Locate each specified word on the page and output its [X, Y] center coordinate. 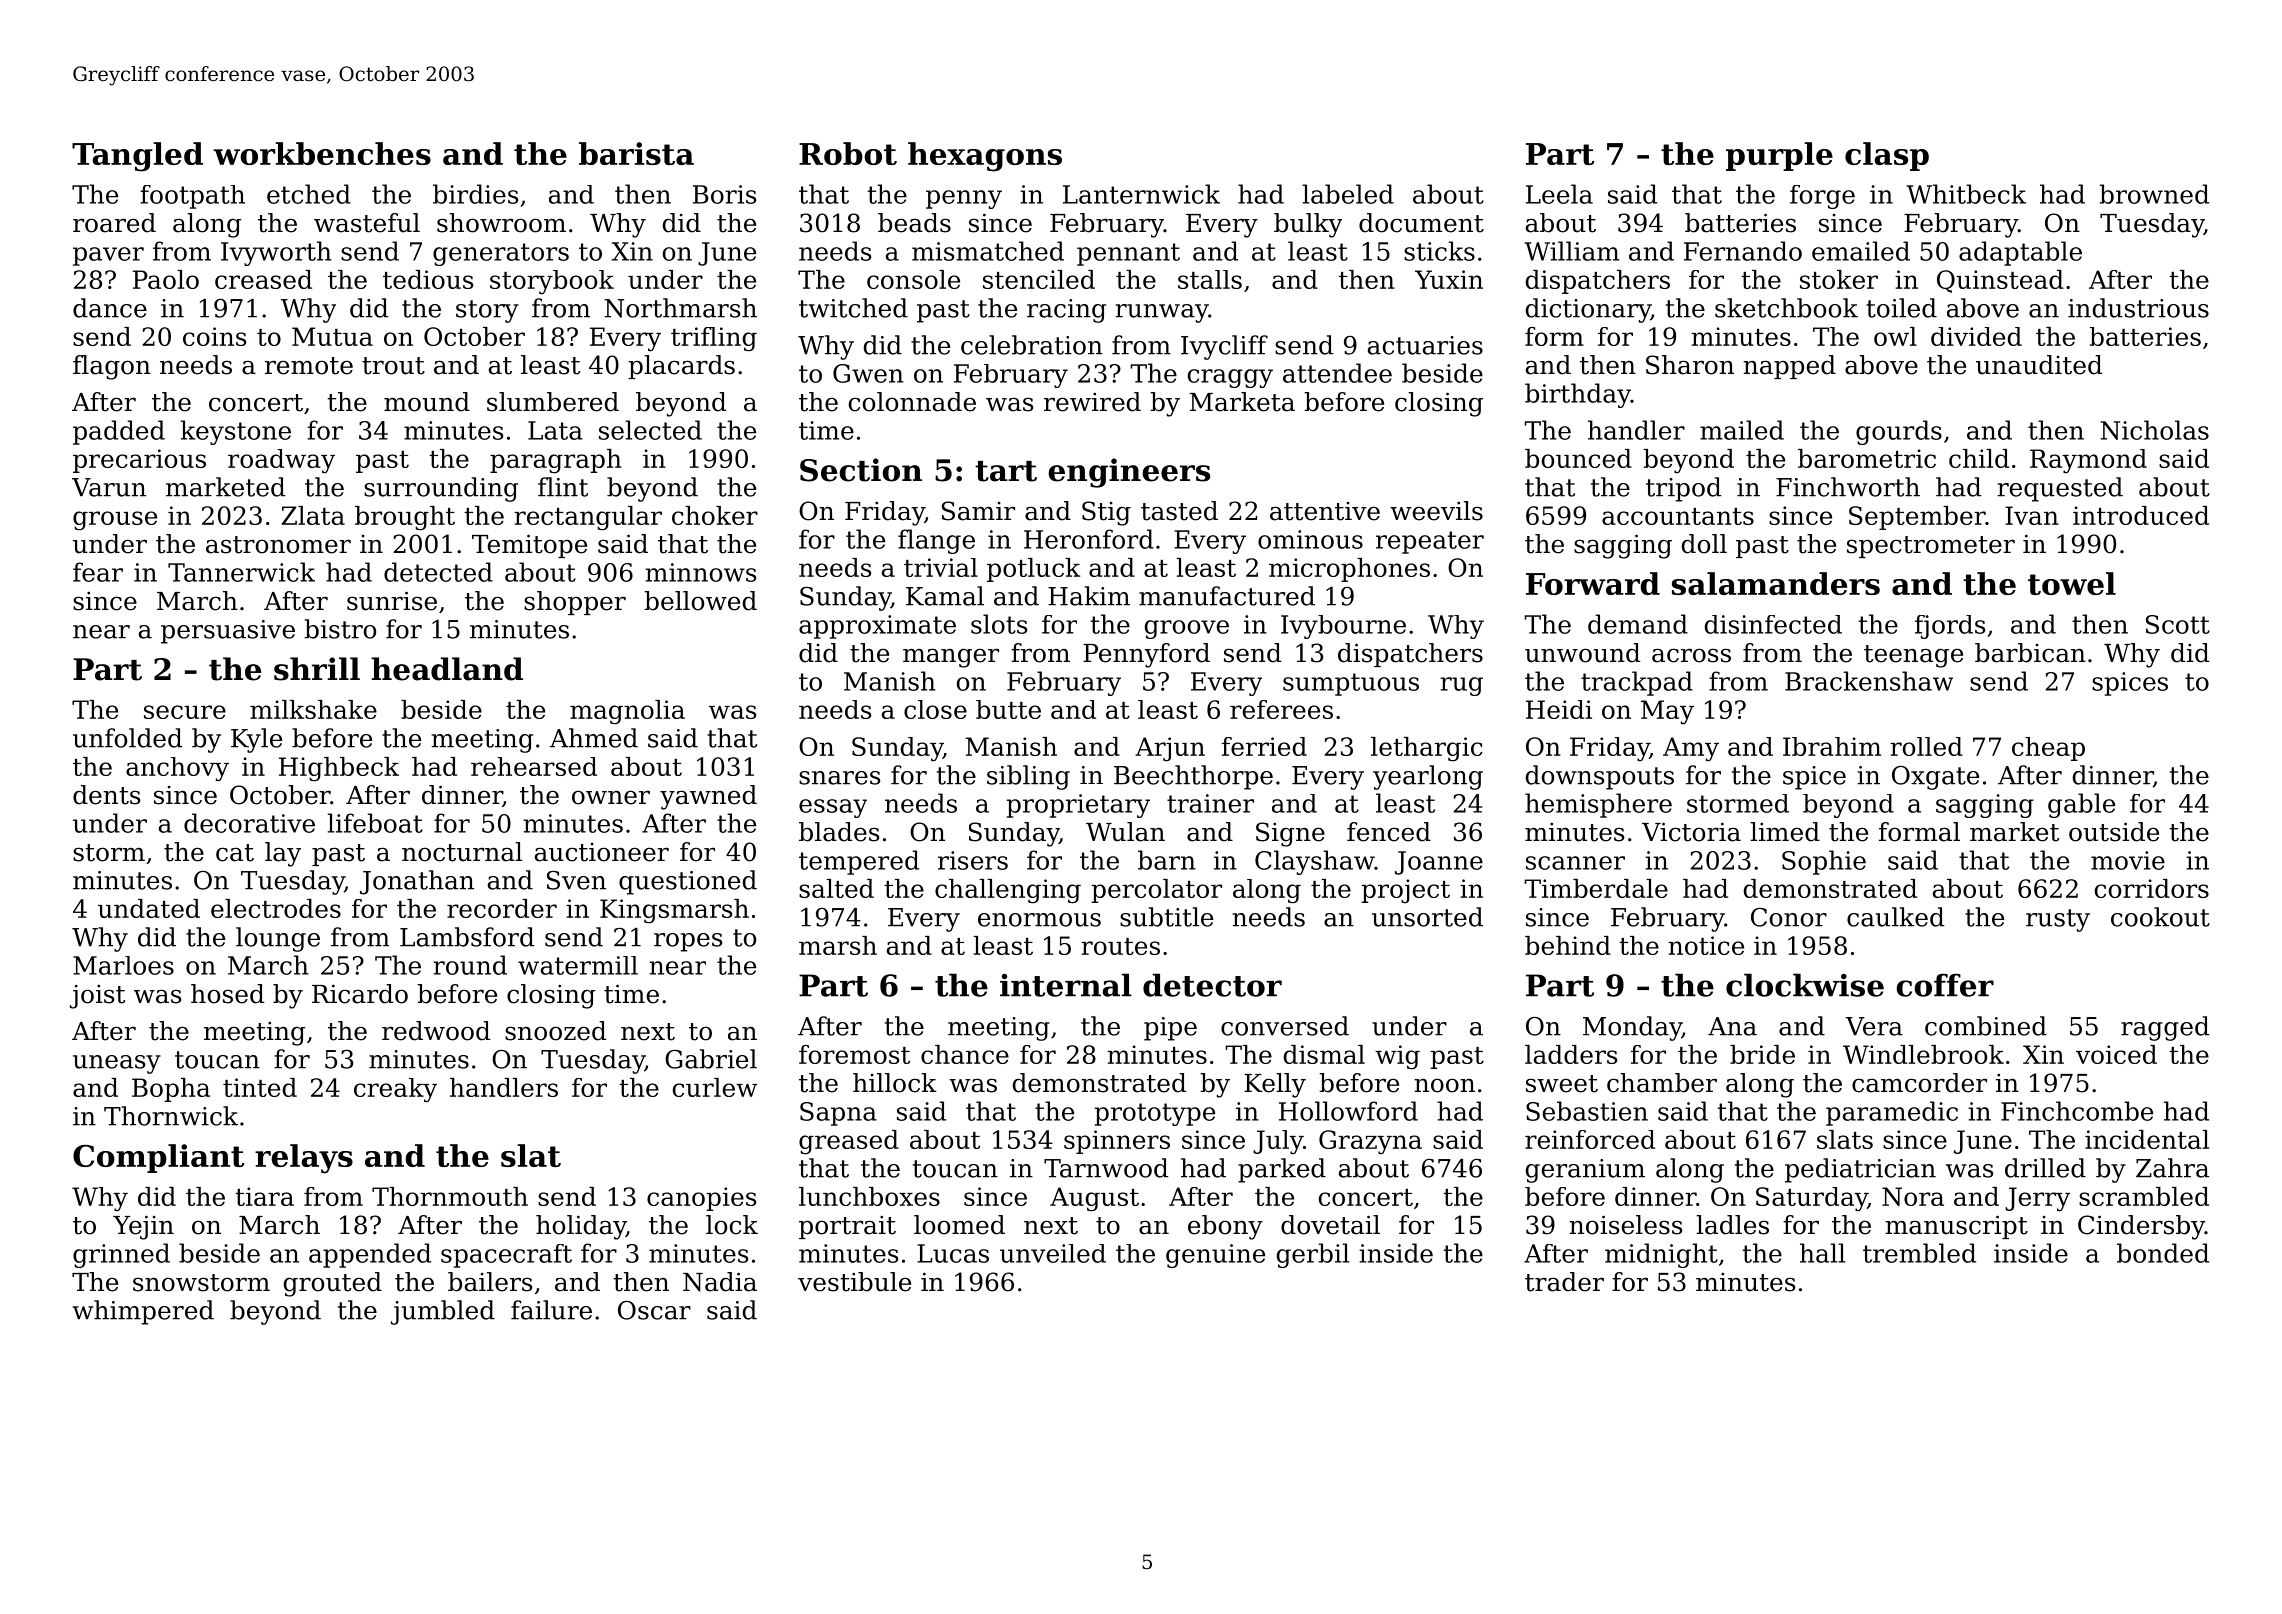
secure [185, 712]
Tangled [137, 157]
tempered [859, 862]
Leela [1559, 194]
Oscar [654, 1310]
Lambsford [467, 937]
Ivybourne [1343, 627]
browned [2154, 194]
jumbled [443, 1312]
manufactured [1227, 596]
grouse [115, 521]
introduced [2141, 515]
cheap [2048, 749]
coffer [1945, 985]
